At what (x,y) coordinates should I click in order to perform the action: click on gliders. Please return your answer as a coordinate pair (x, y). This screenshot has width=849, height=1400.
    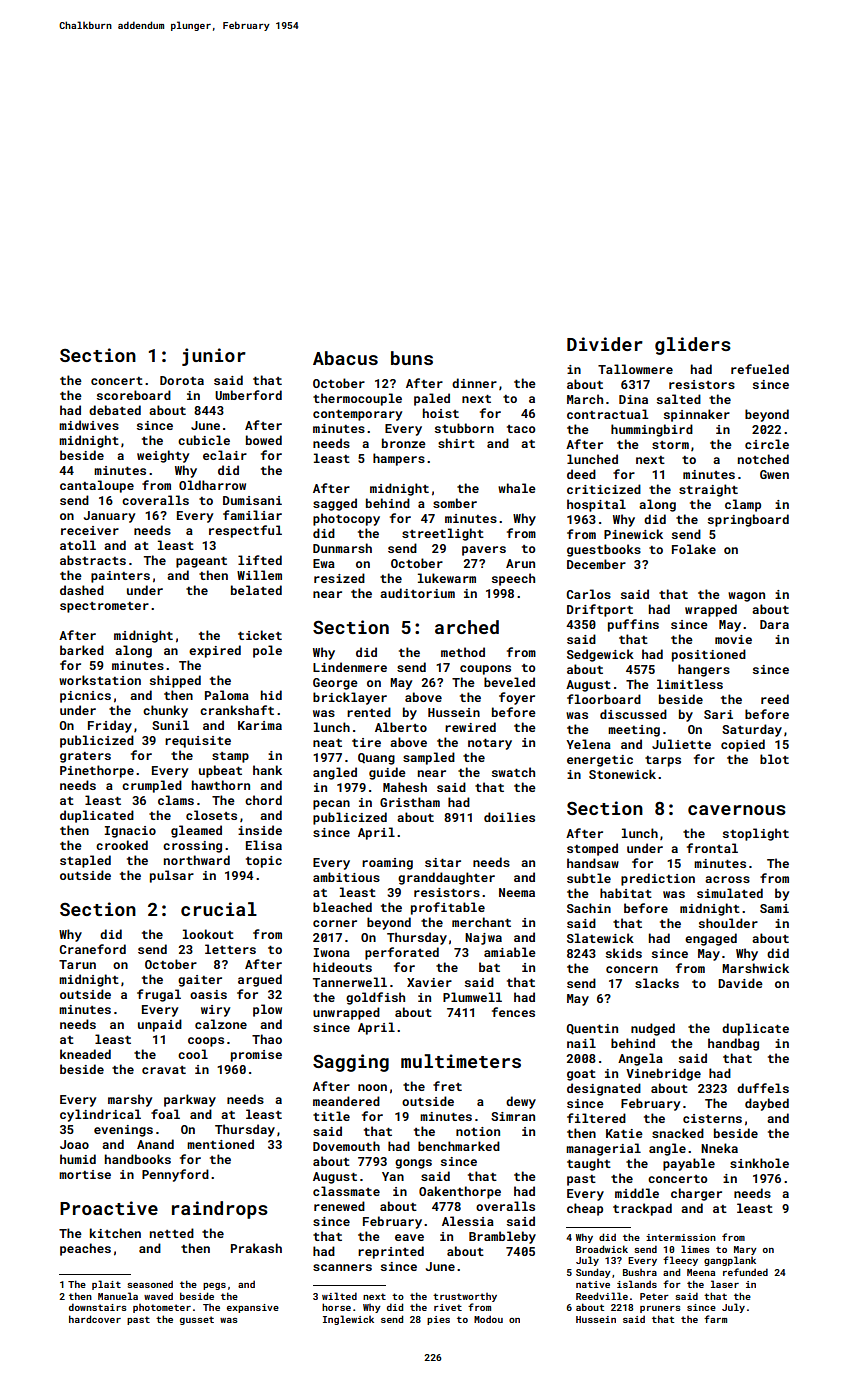
    Looking at the image, I should click on (693, 346).
